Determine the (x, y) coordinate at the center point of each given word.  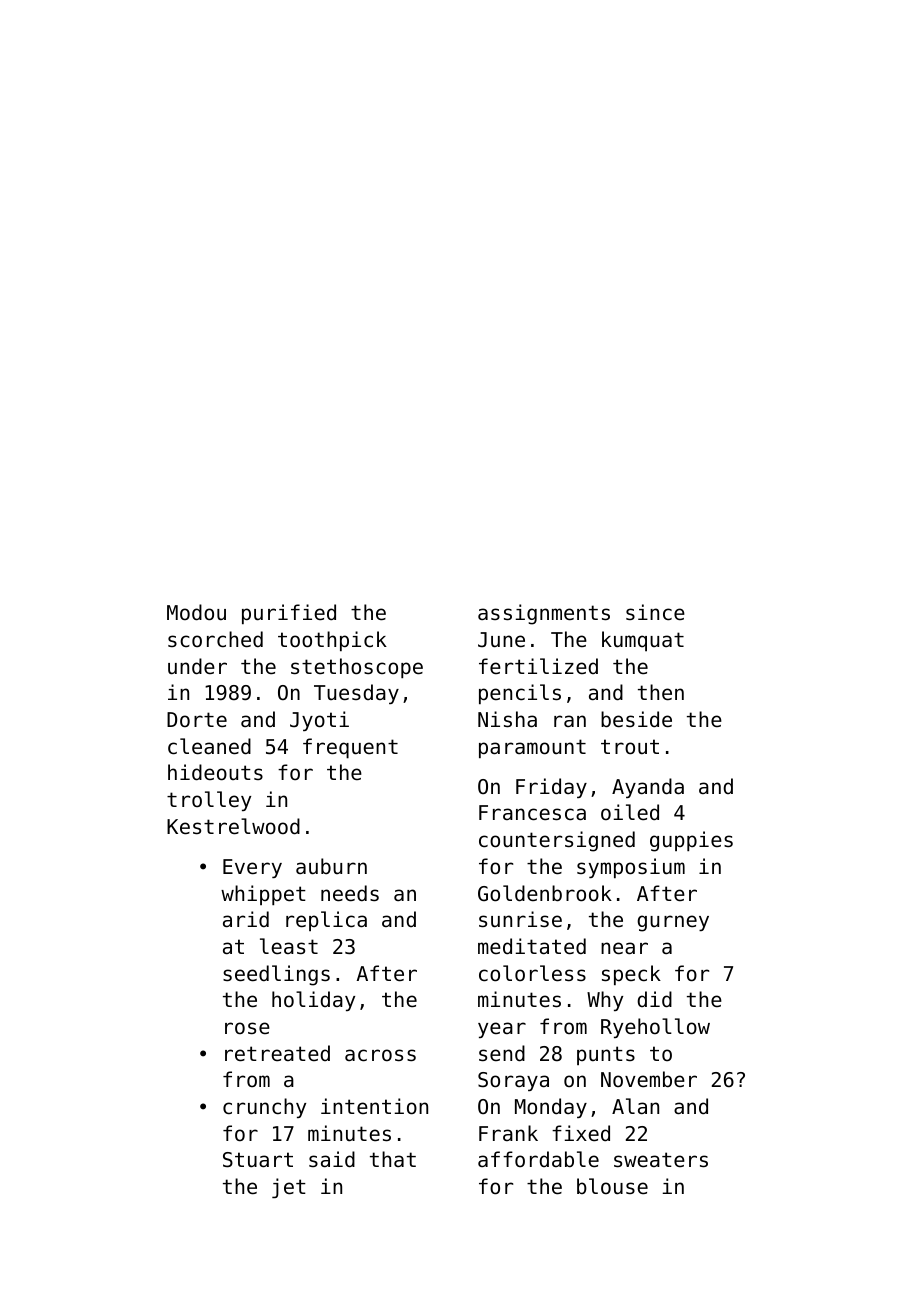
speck (631, 975)
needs (350, 893)
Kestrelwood (233, 826)
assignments (544, 614)
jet (289, 1188)
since (655, 612)
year (502, 1030)
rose (247, 1028)
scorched (215, 639)
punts (606, 1055)
